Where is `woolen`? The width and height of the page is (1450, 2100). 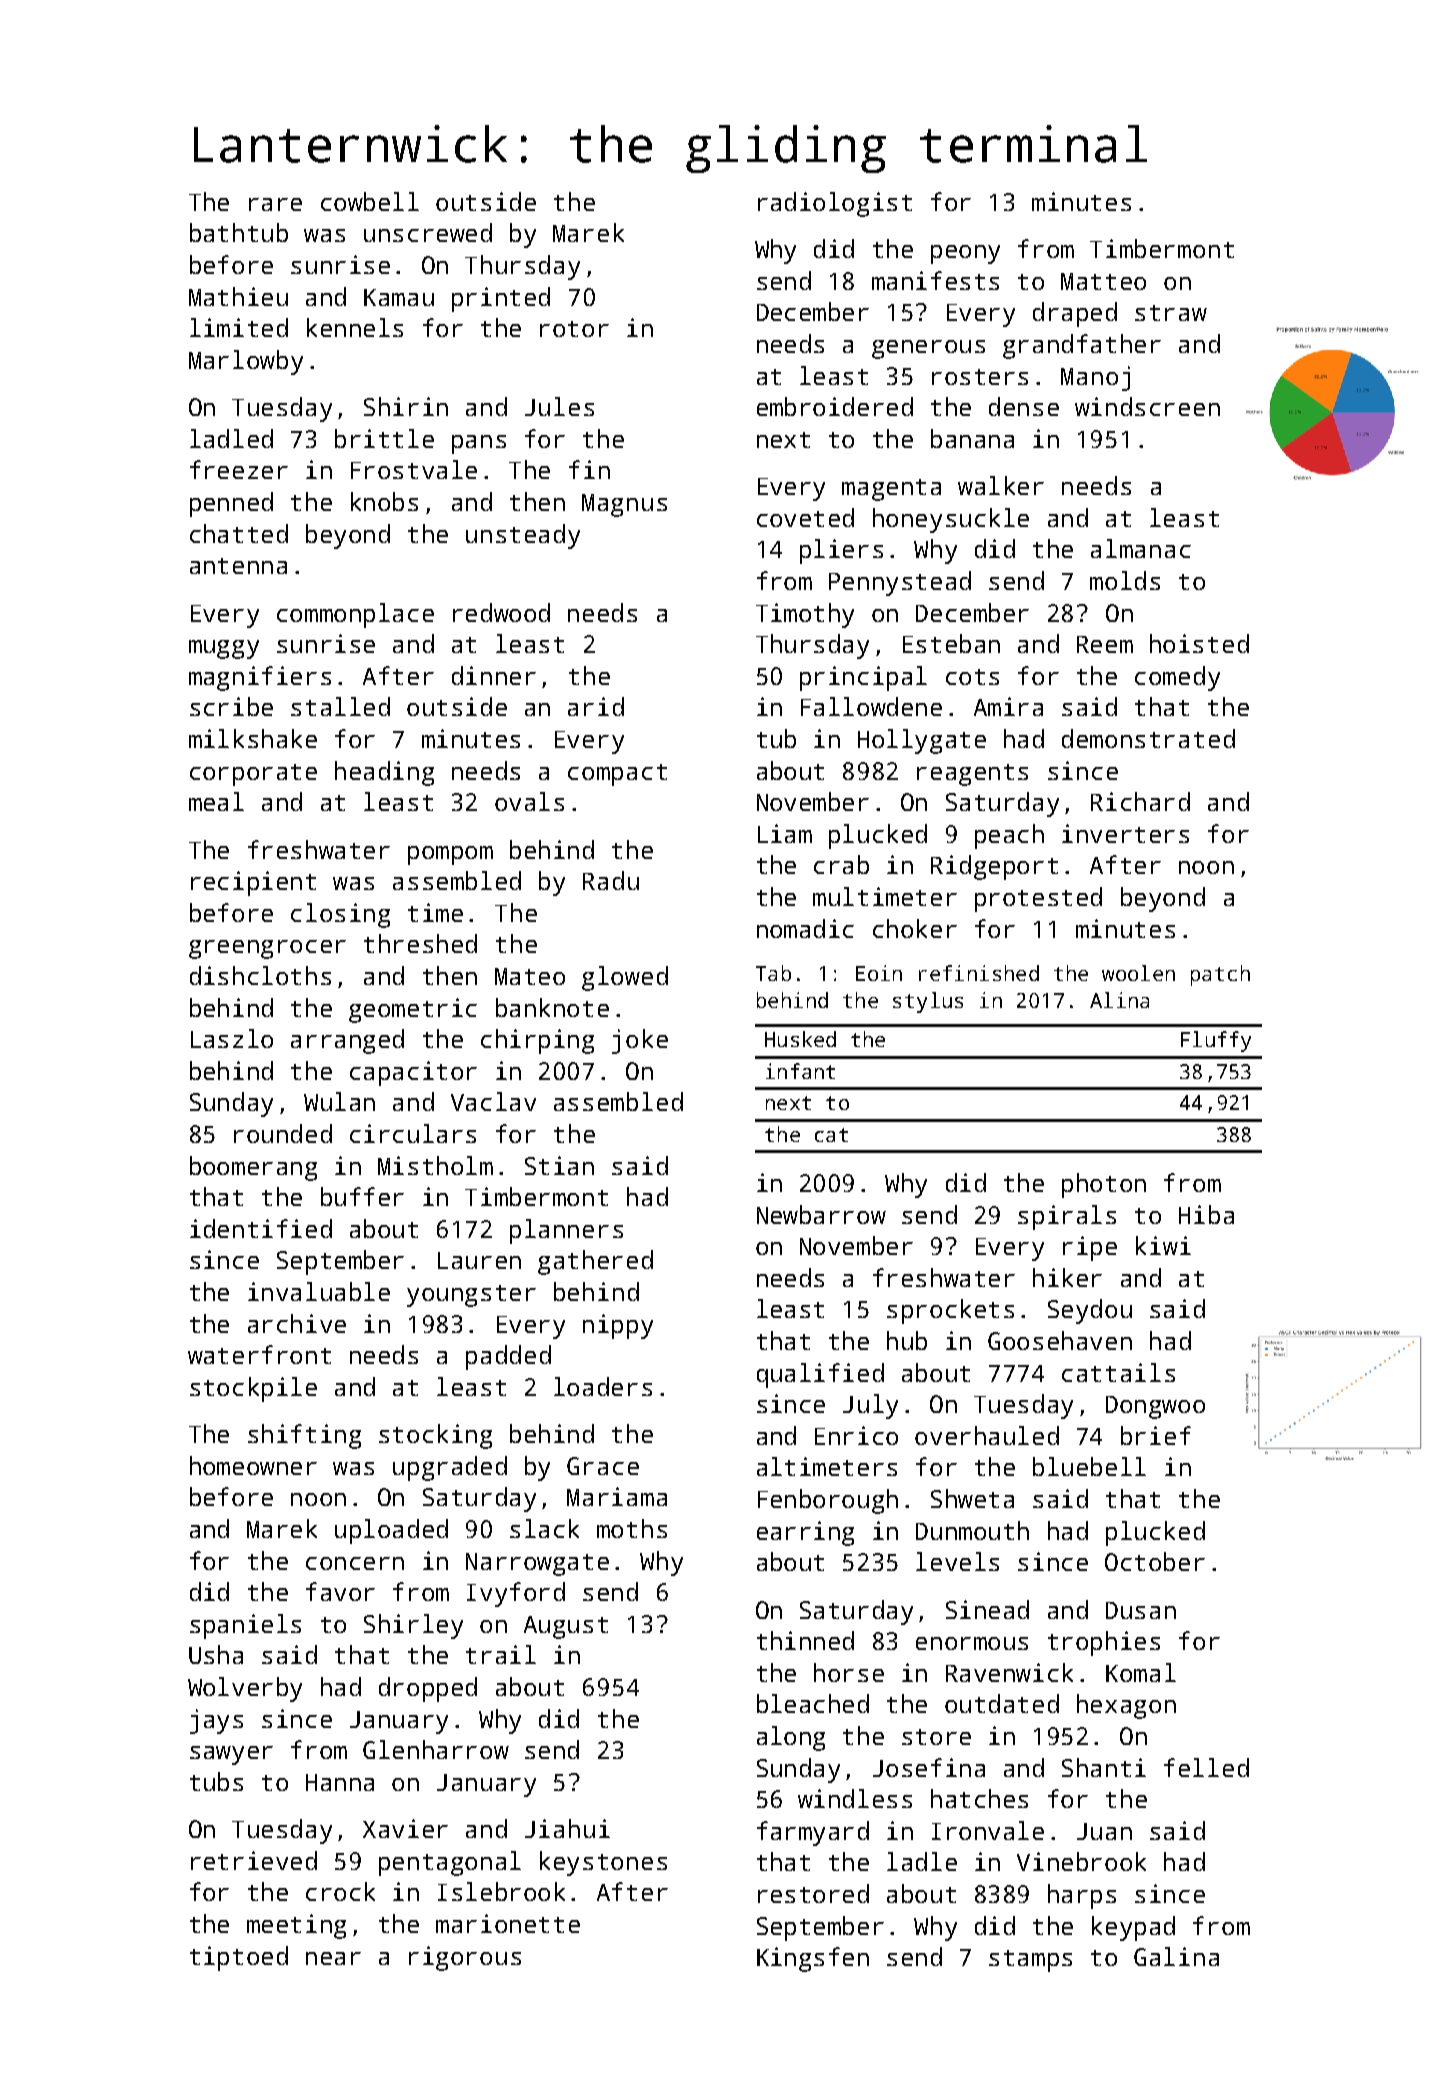 woolen is located at coordinates (1138, 973).
